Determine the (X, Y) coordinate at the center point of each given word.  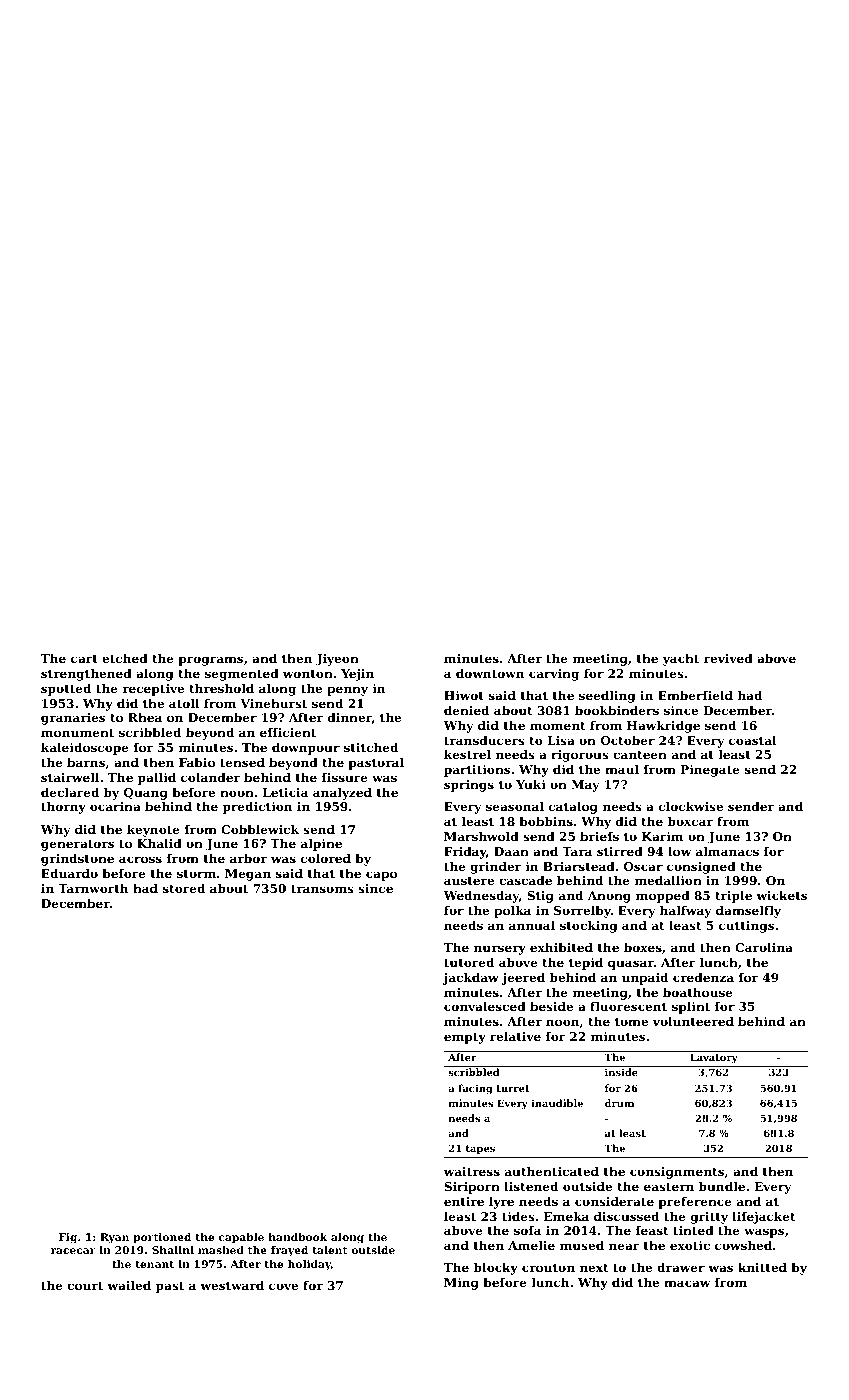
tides (518, 1216)
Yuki (531, 784)
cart (84, 658)
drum (619, 1103)
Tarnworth (93, 888)
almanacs (727, 851)
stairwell (70, 777)
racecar (73, 1251)
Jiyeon (337, 660)
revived (728, 658)
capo (381, 876)
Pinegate (710, 771)
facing (475, 1089)
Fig (68, 1238)
